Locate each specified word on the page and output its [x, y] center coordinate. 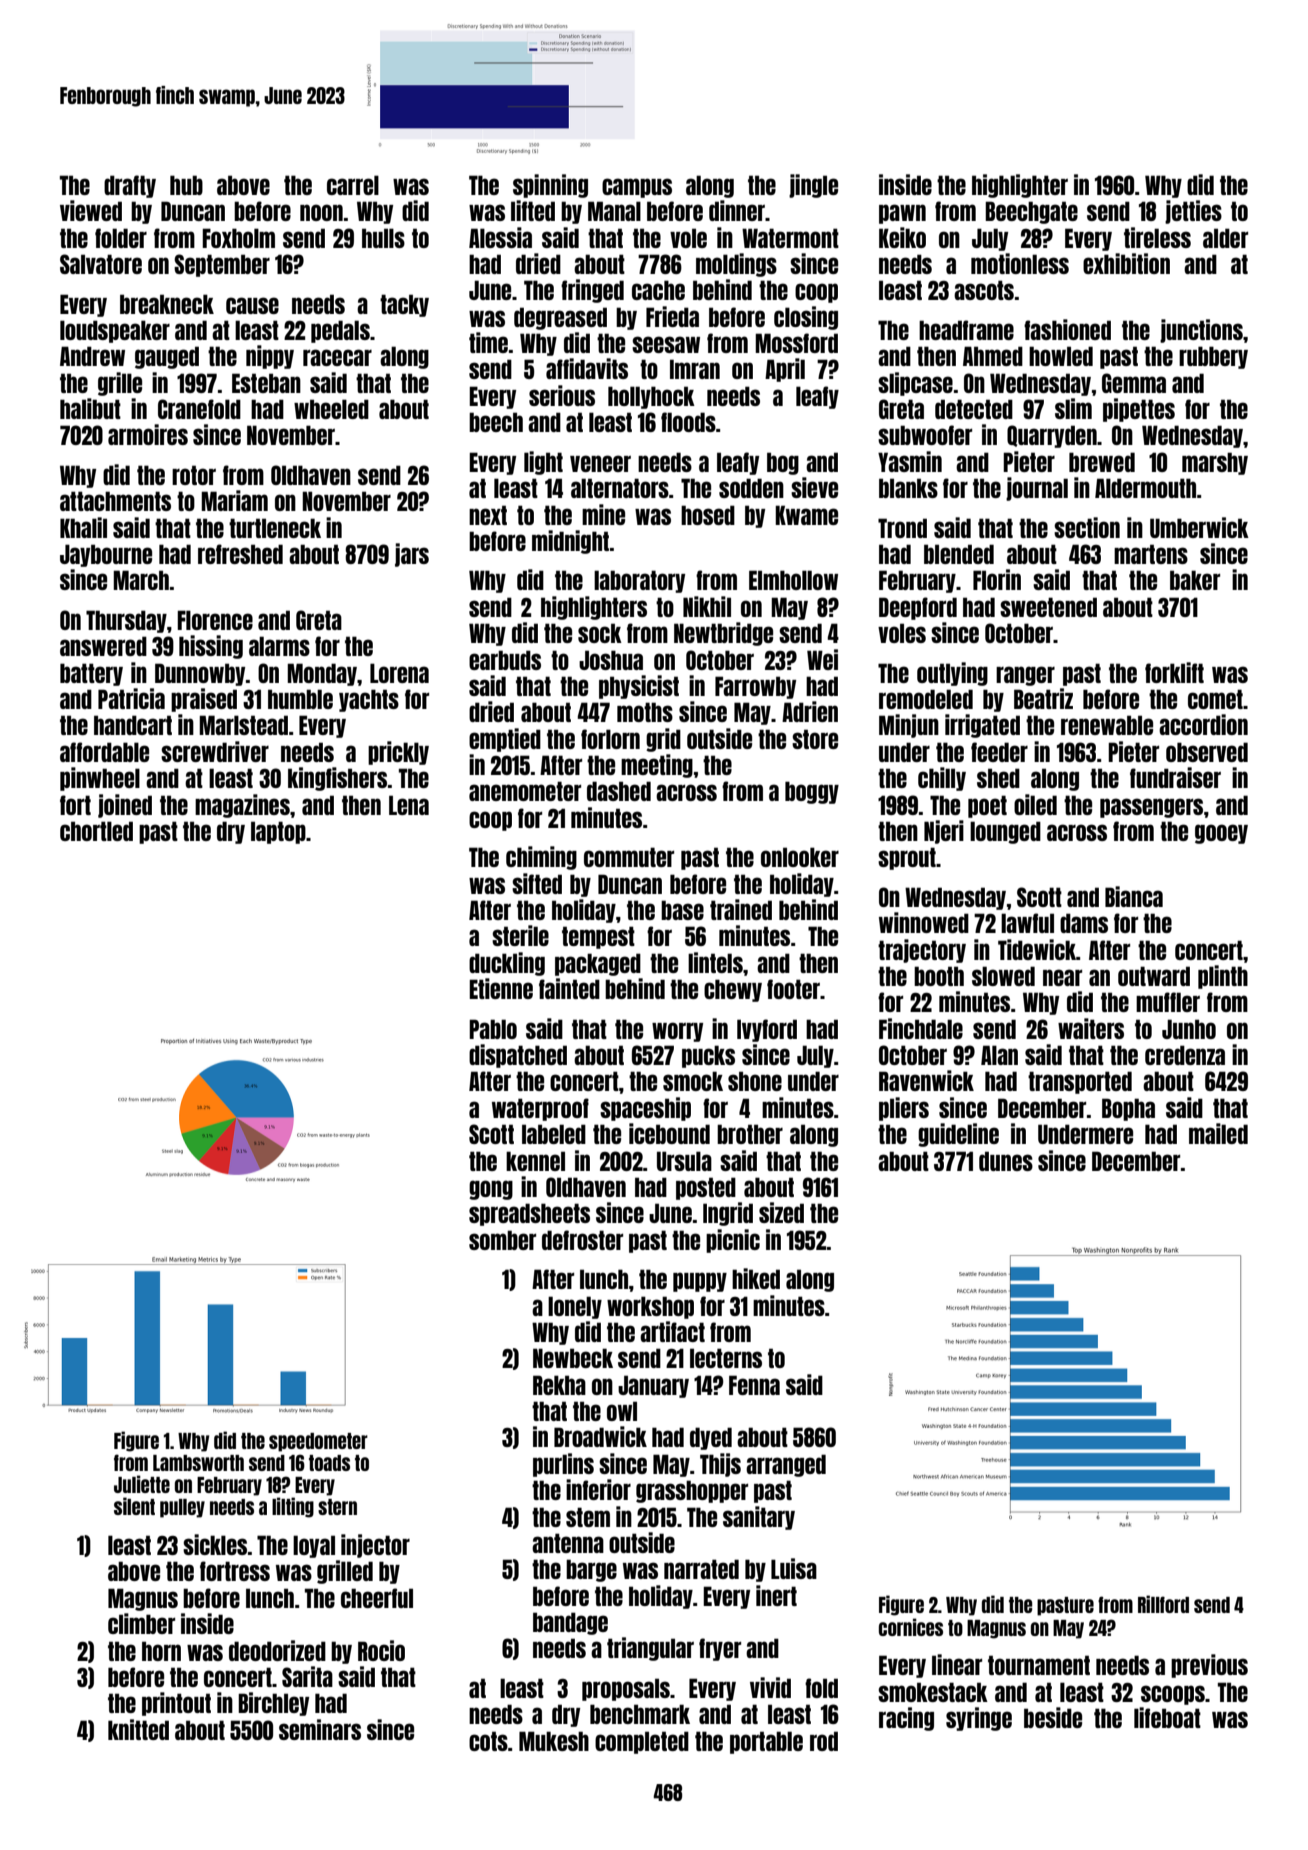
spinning [550, 186]
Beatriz [1043, 698]
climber [141, 1623]
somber [502, 1240]
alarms [279, 646]
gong [491, 1190]
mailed [1218, 1133]
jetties [1193, 212]
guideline [958, 1135]
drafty [130, 186]
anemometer [525, 791]
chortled [96, 831]
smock [693, 1081]
